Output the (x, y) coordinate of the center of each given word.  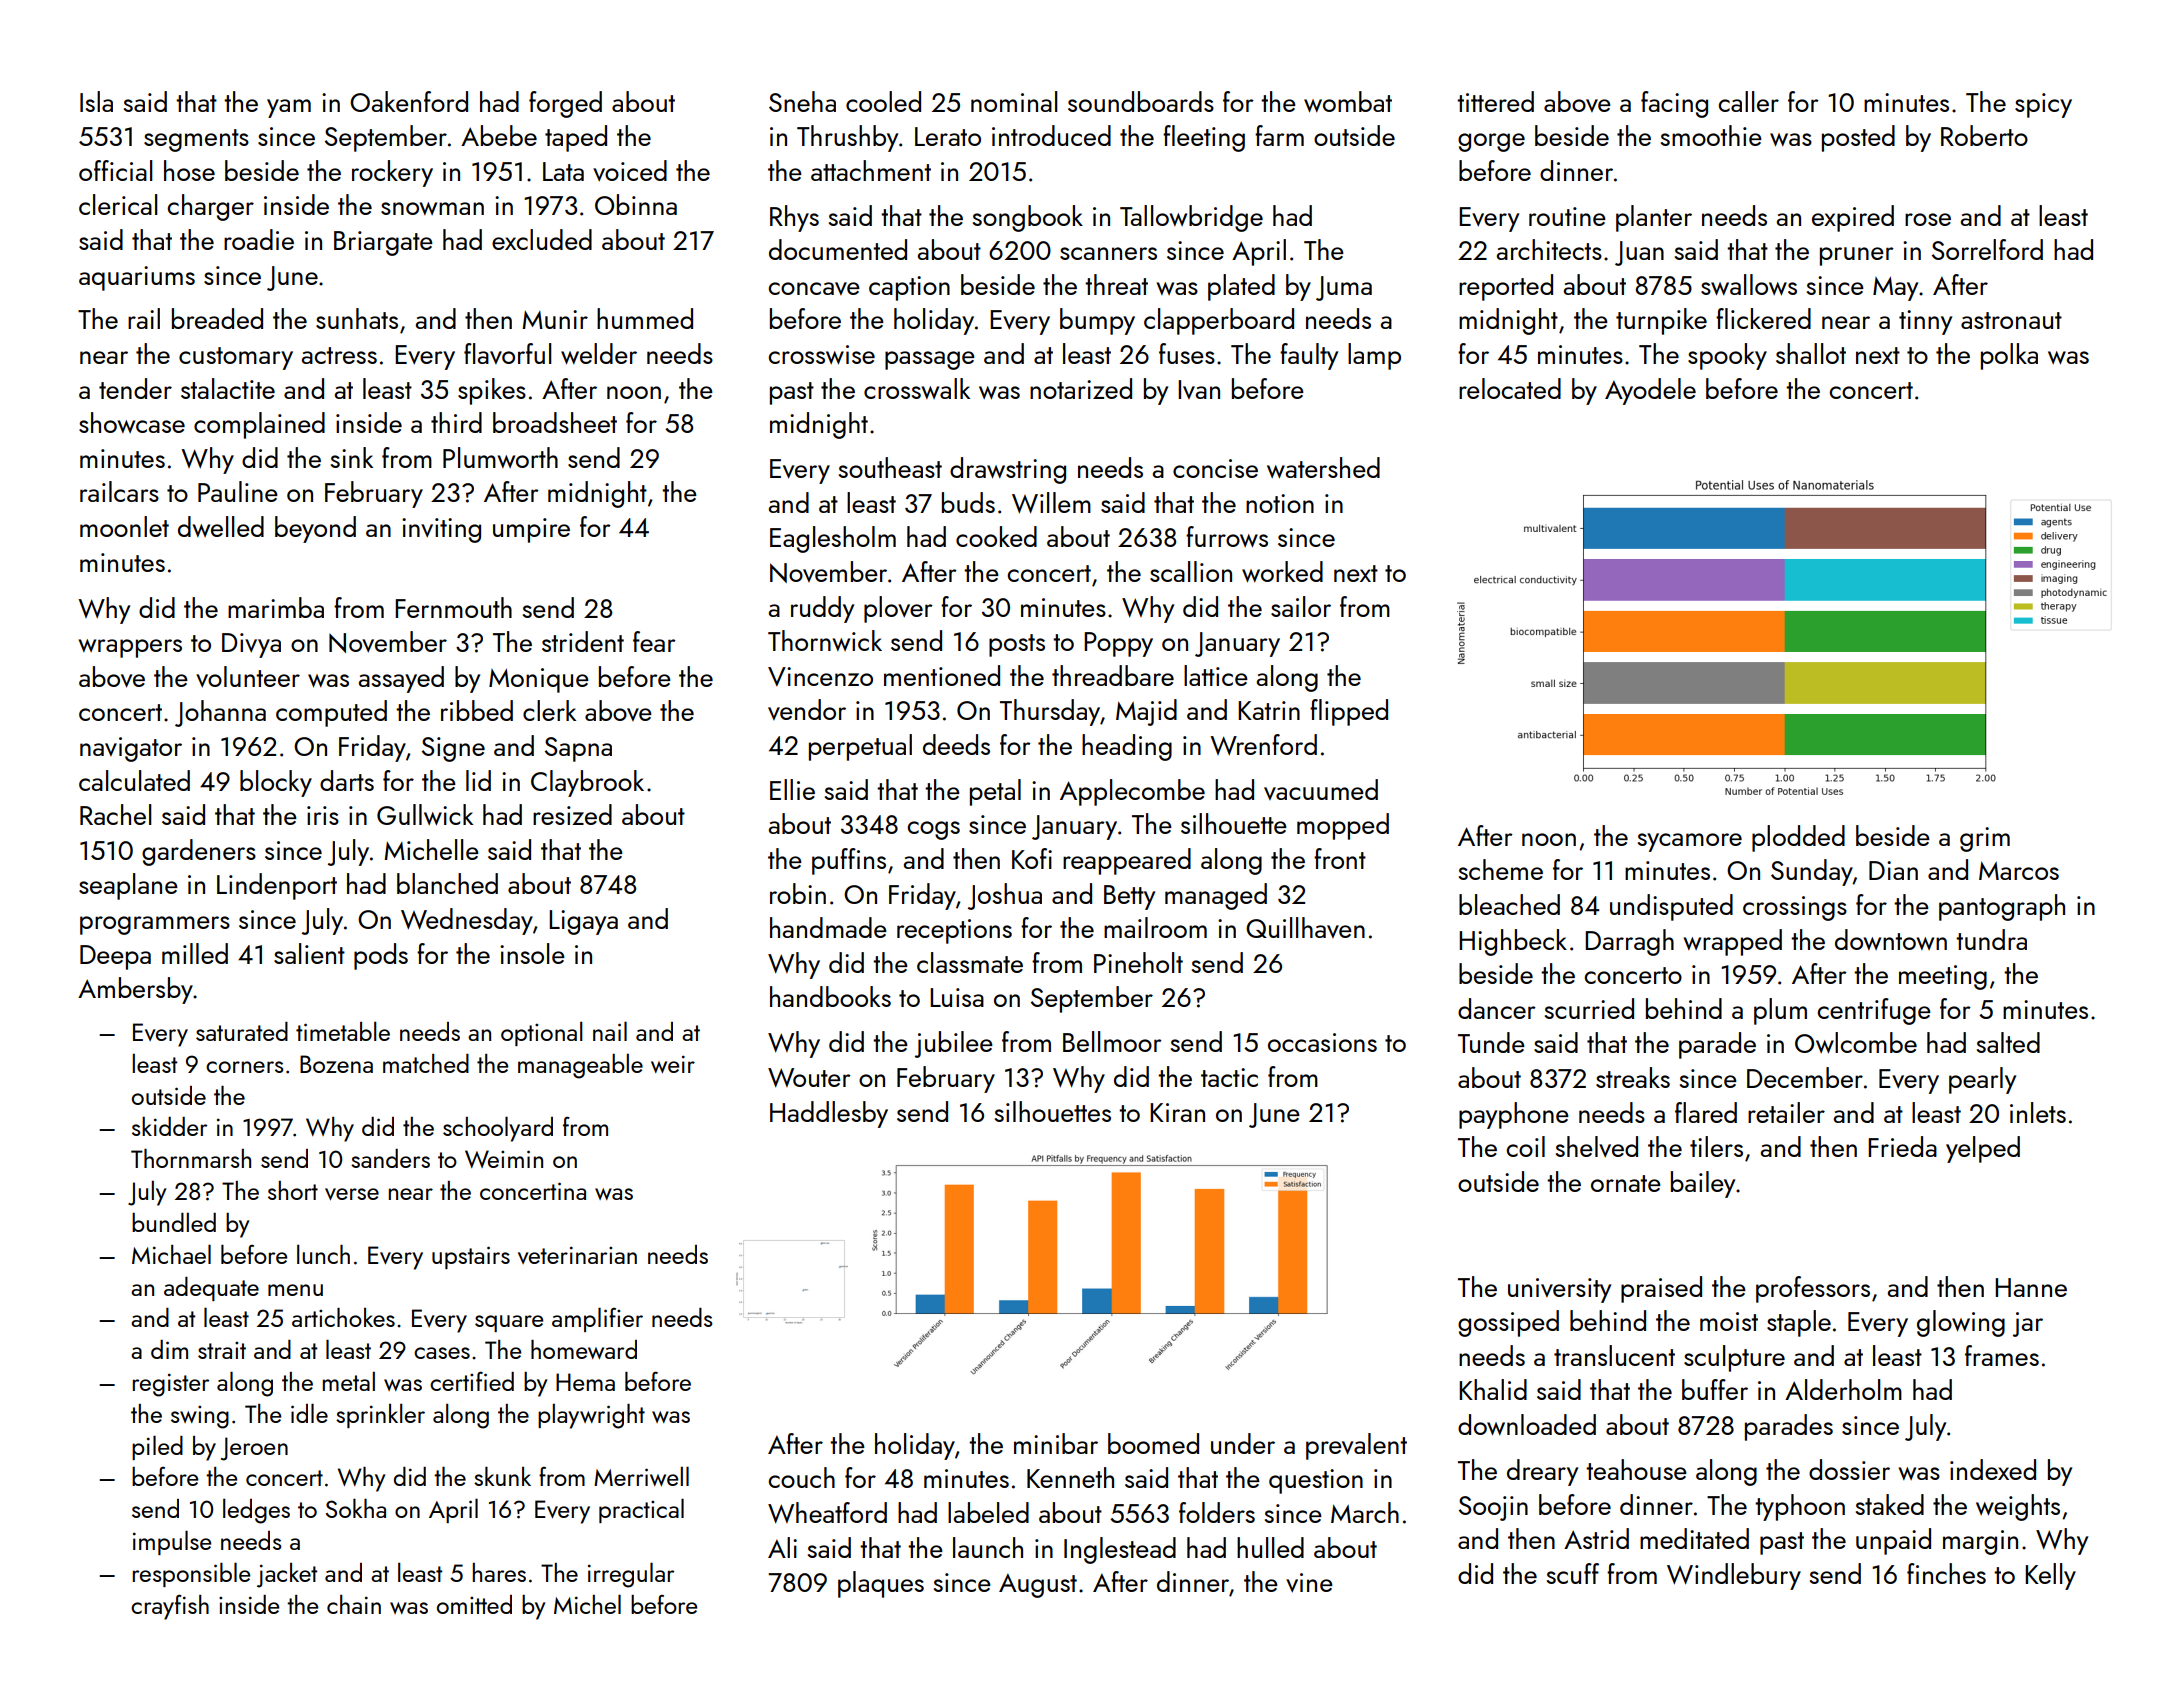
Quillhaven (1305, 927)
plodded (1798, 838)
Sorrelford (1987, 249)
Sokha (356, 1508)
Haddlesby (829, 1114)
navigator (131, 749)
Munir (555, 319)
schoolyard (498, 1129)
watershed (1323, 468)
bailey (1703, 1184)
